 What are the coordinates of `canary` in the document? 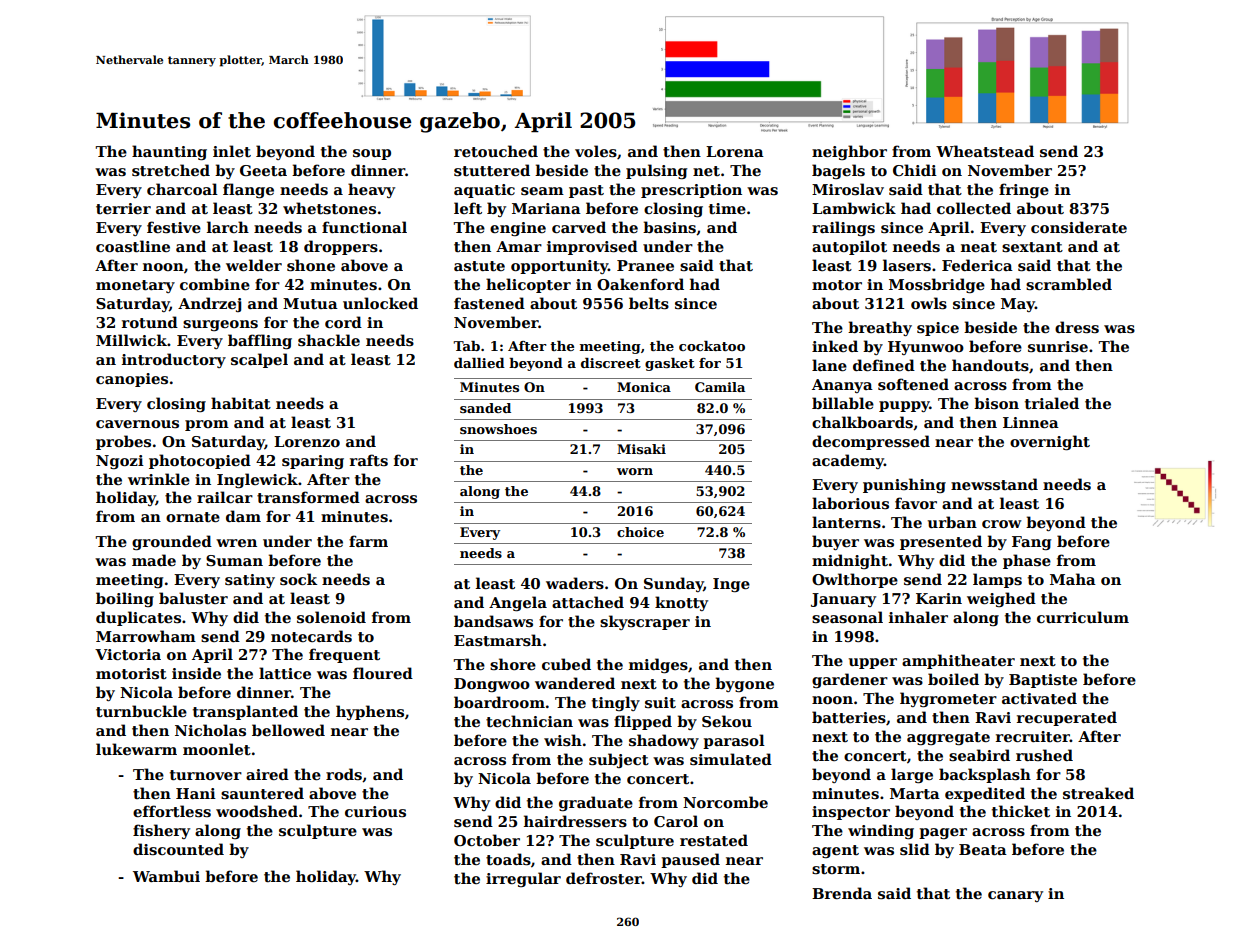 It's located at (1015, 896).
